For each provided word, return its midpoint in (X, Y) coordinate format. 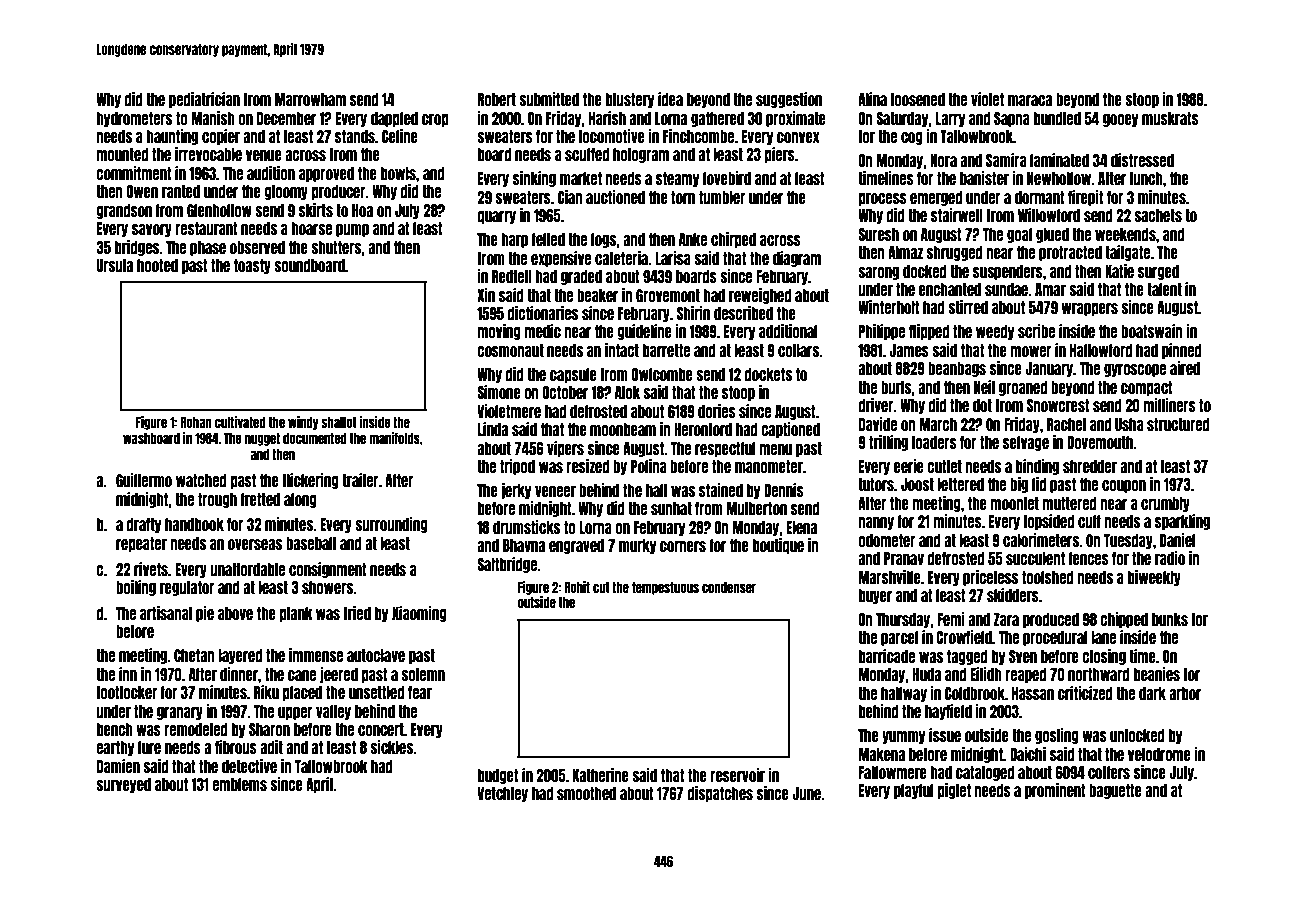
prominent (1055, 791)
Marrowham (310, 99)
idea (670, 99)
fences (1089, 558)
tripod (517, 467)
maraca (1030, 100)
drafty (144, 525)
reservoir (738, 775)
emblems (239, 784)
